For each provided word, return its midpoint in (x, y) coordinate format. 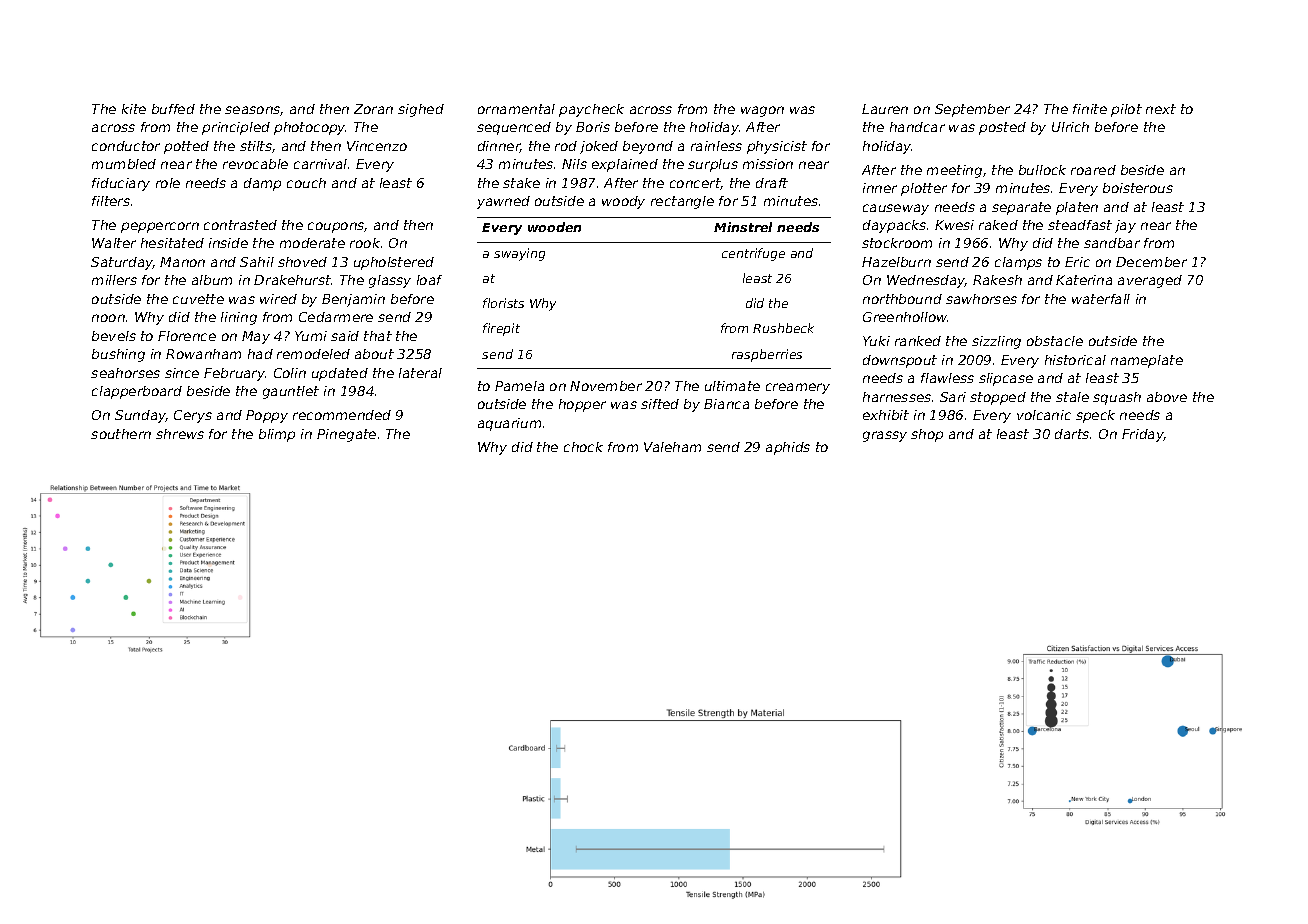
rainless (716, 146)
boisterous (1138, 188)
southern (121, 434)
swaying (519, 254)
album (212, 280)
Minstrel (743, 227)
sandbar (1112, 243)
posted (1002, 128)
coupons (336, 227)
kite (134, 109)
